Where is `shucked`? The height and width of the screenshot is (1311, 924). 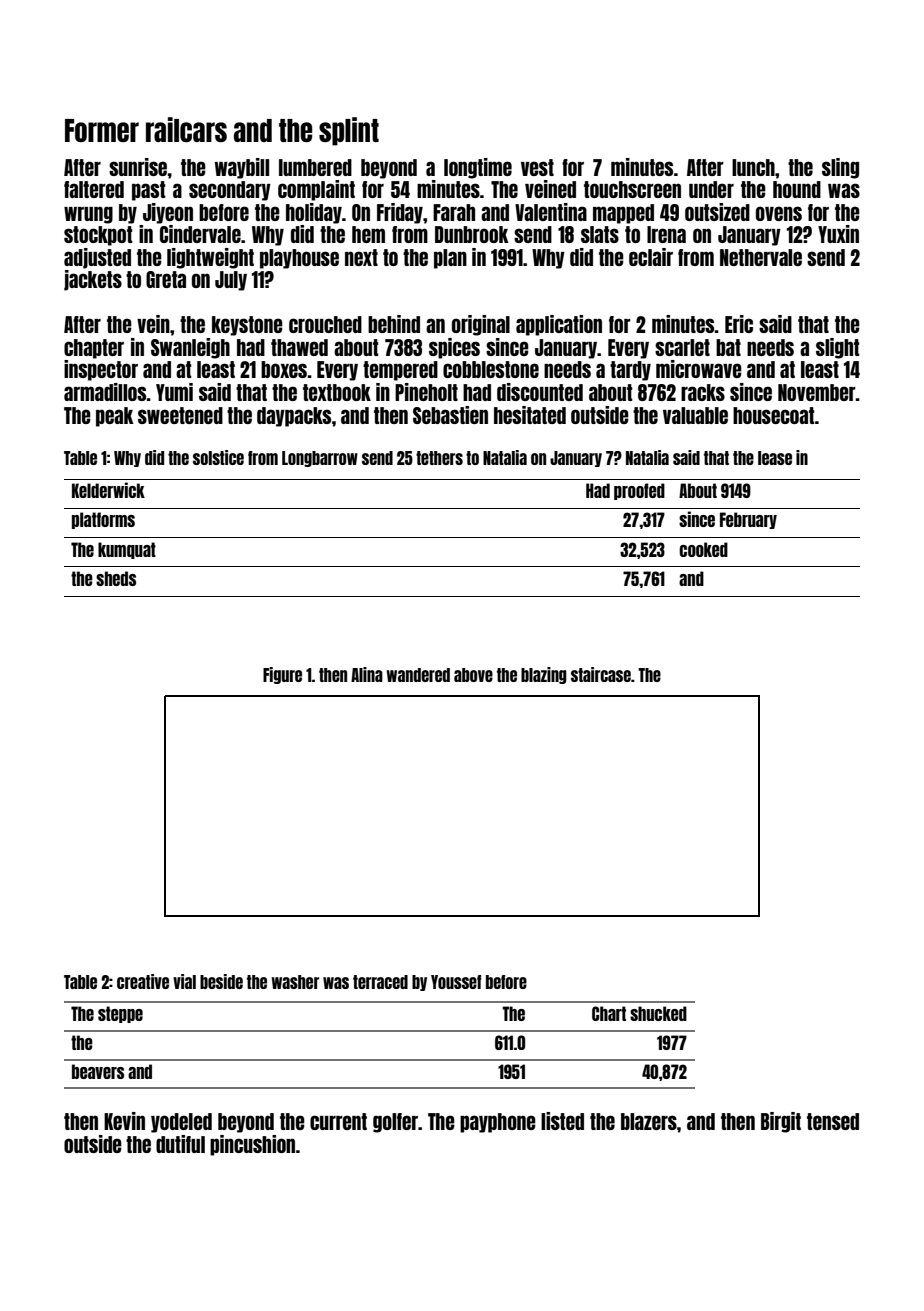
shucked is located at coordinates (658, 1013).
